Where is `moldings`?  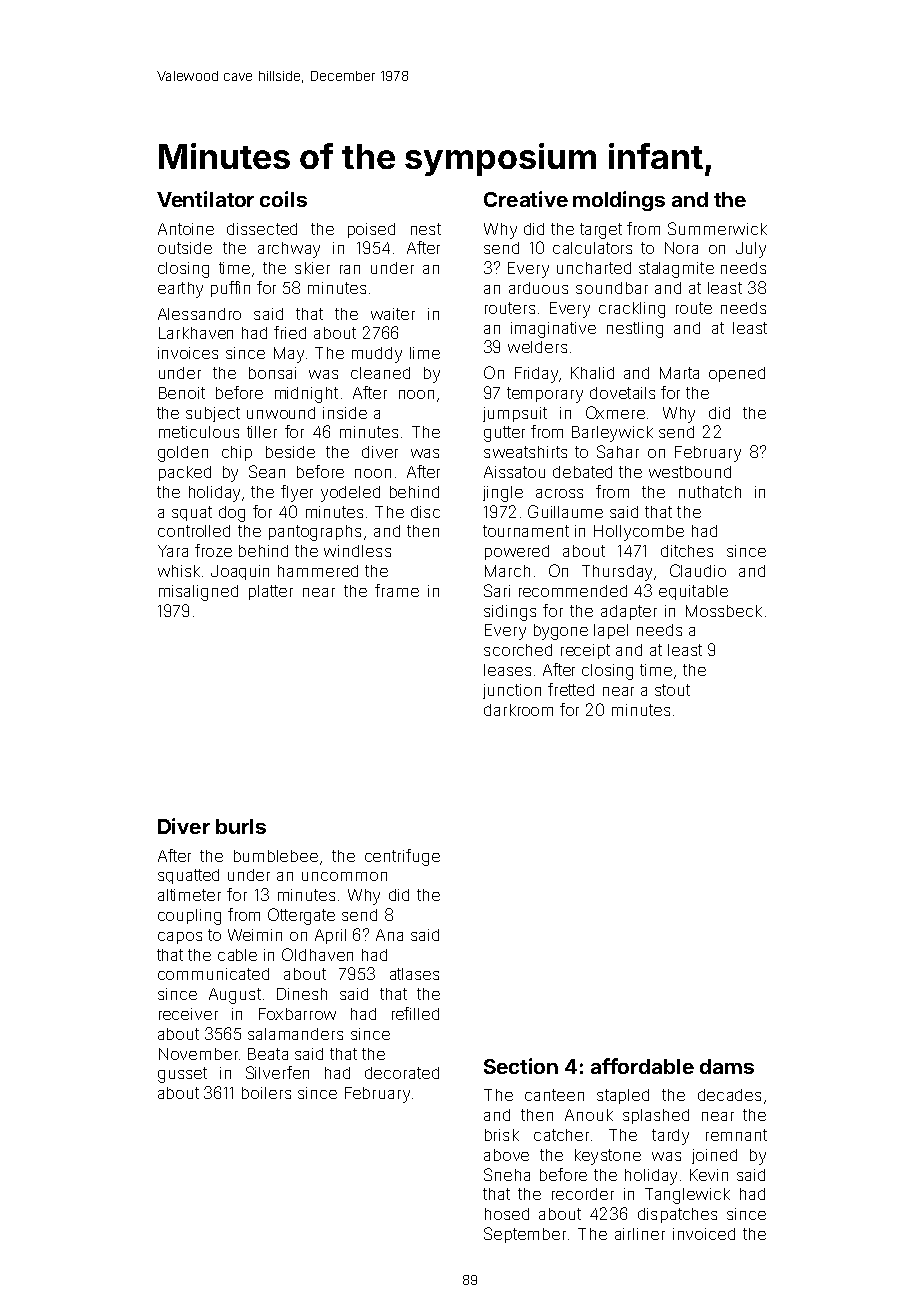 moldings is located at coordinates (619, 201).
